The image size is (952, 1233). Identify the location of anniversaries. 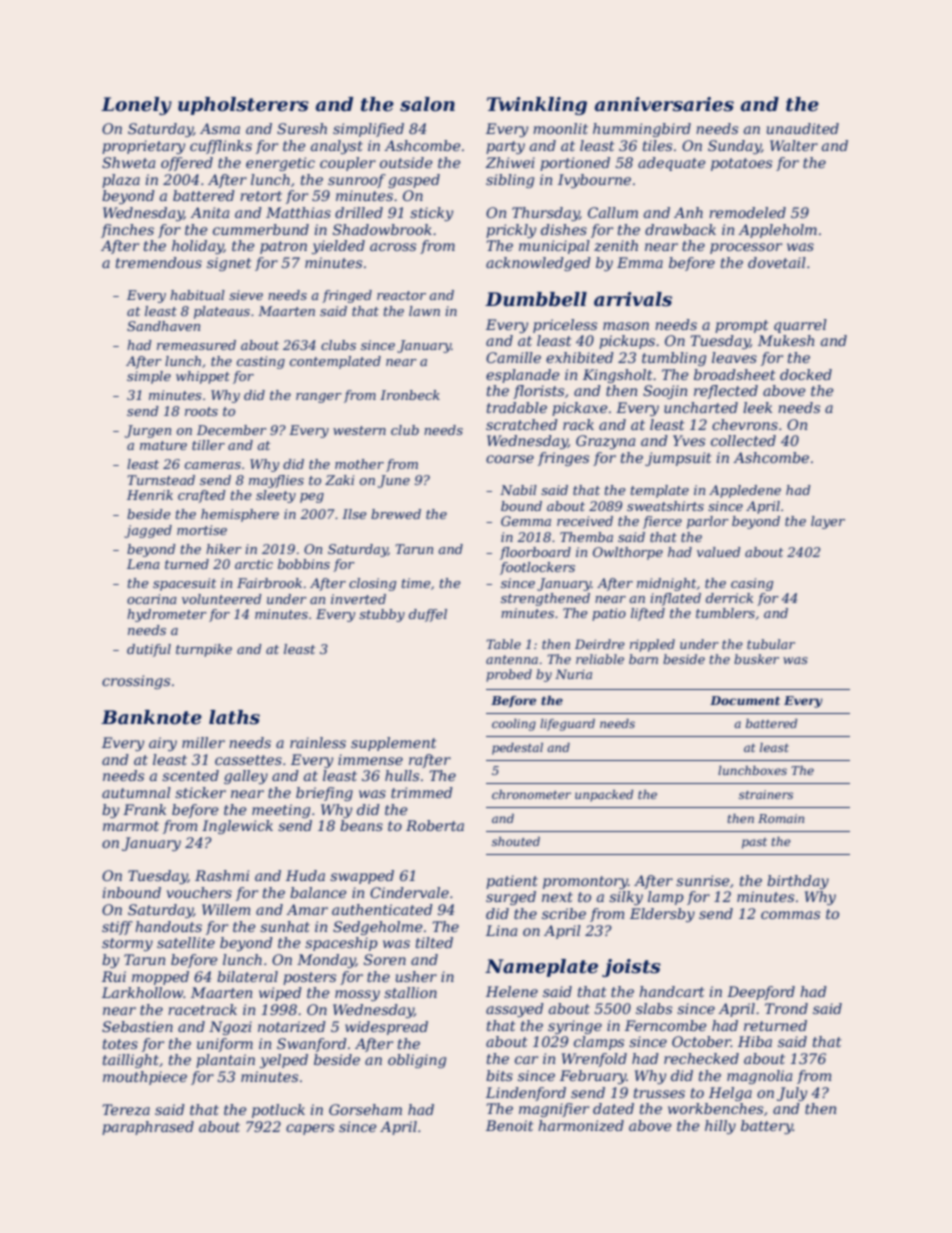
(664, 104).
